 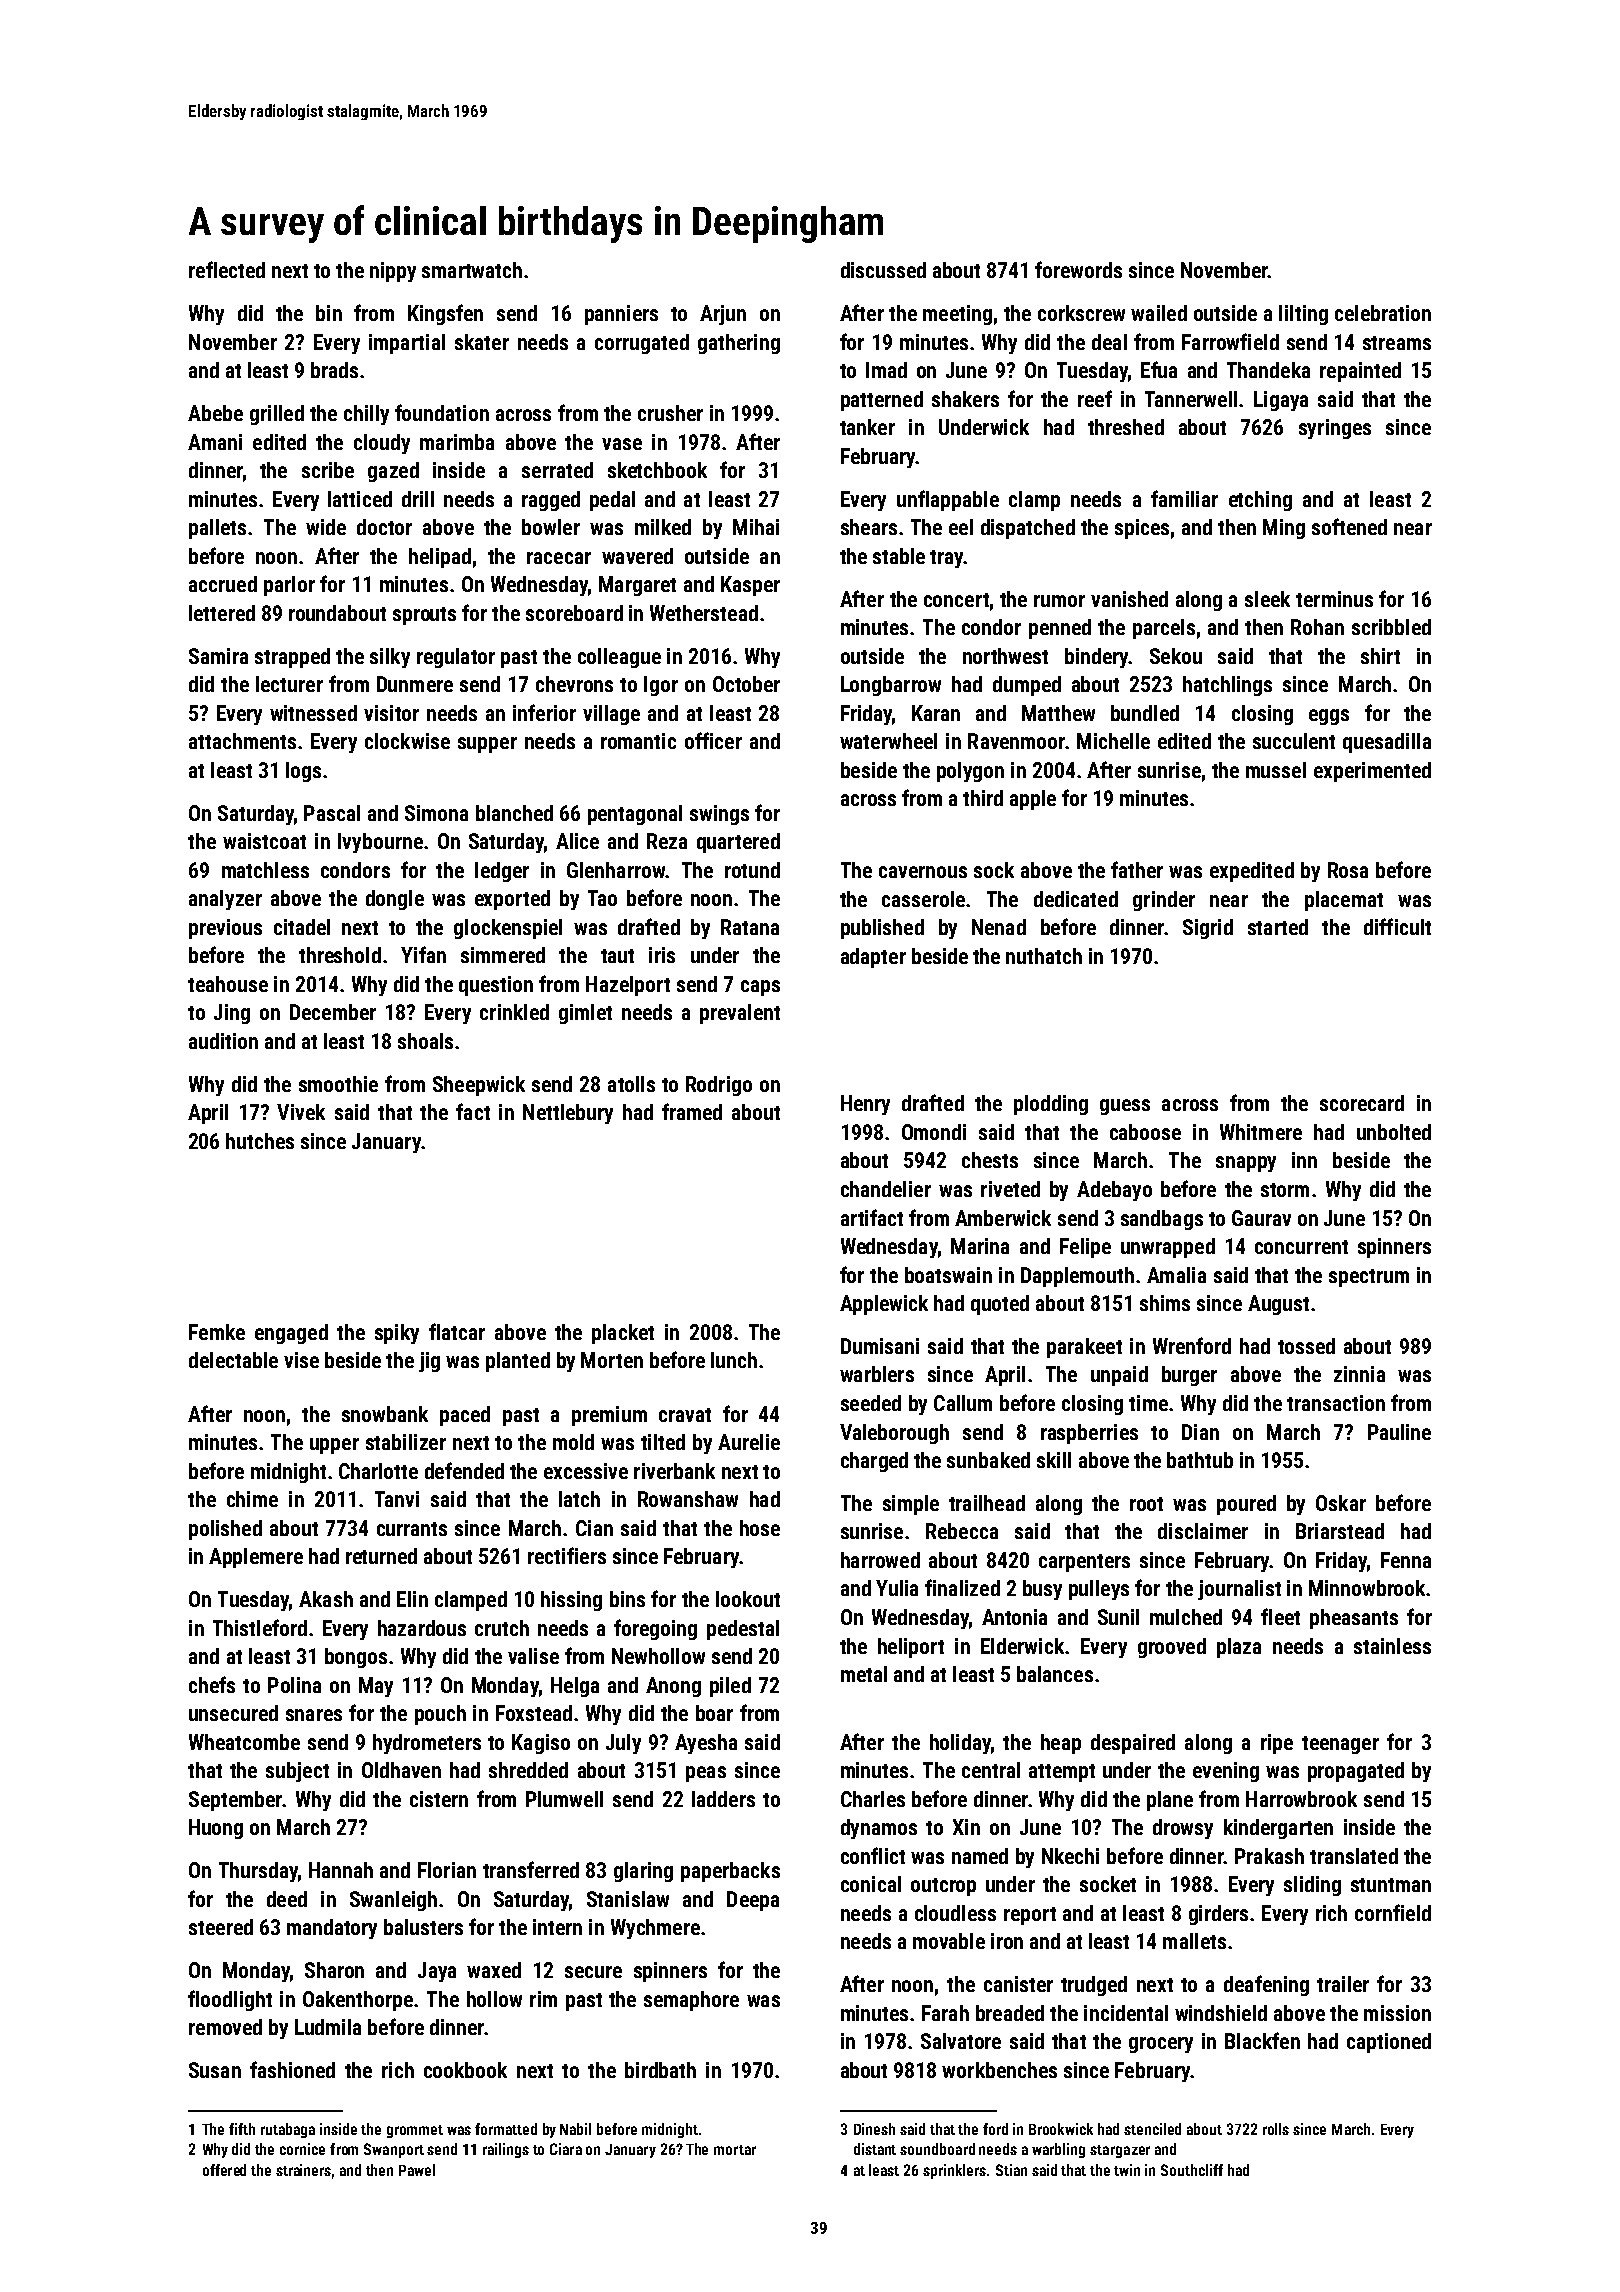 I want to click on boatswain, so click(x=948, y=1275).
